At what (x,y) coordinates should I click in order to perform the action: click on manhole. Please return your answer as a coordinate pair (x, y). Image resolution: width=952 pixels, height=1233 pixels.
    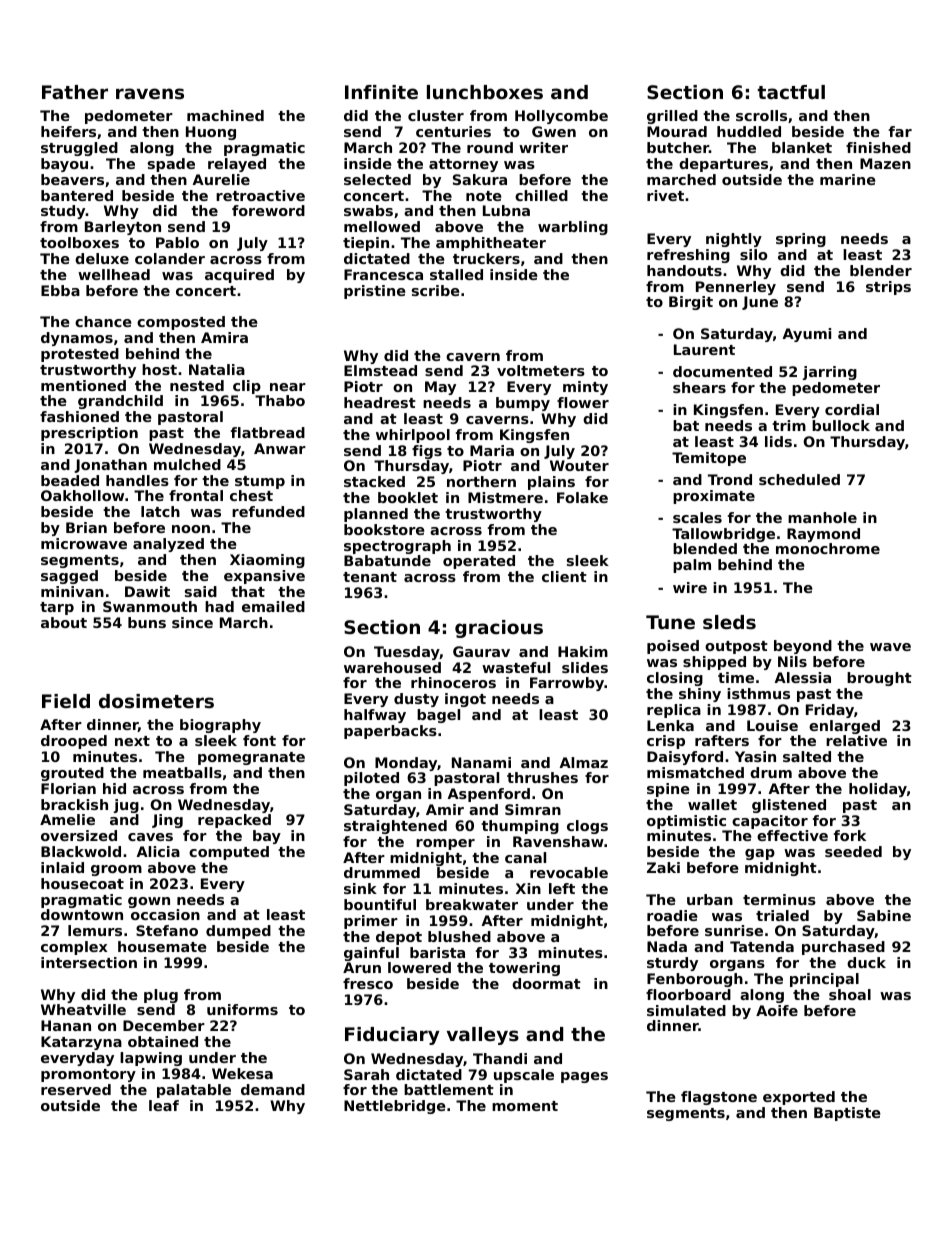
    Looking at the image, I should click on (822, 517).
